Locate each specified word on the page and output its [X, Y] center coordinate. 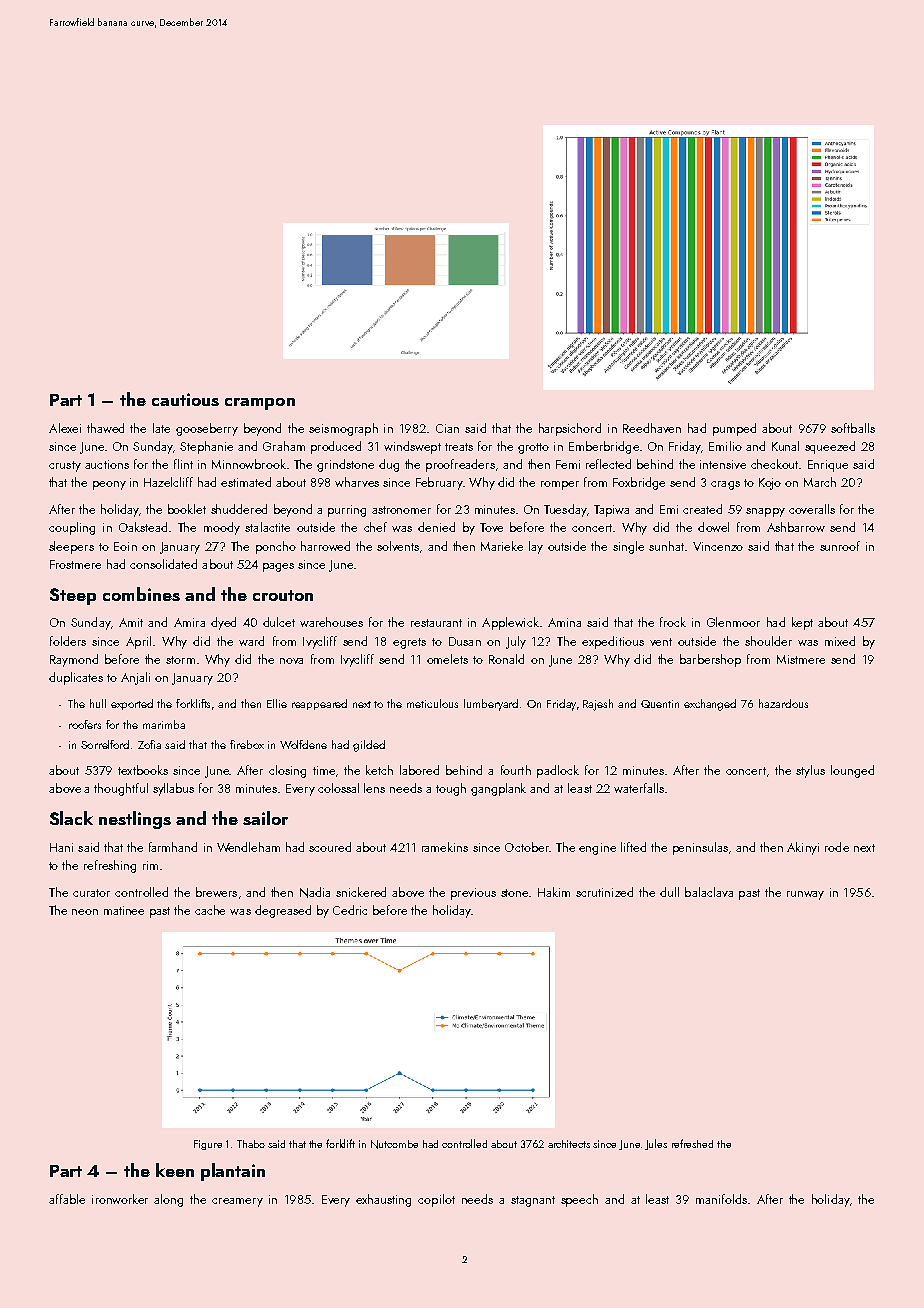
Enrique [828, 466]
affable [67, 1199]
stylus [810, 771]
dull [669, 892]
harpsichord [570, 429]
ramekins [445, 847]
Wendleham [248, 847]
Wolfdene [303, 744]
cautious [185, 399]
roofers [85, 724]
